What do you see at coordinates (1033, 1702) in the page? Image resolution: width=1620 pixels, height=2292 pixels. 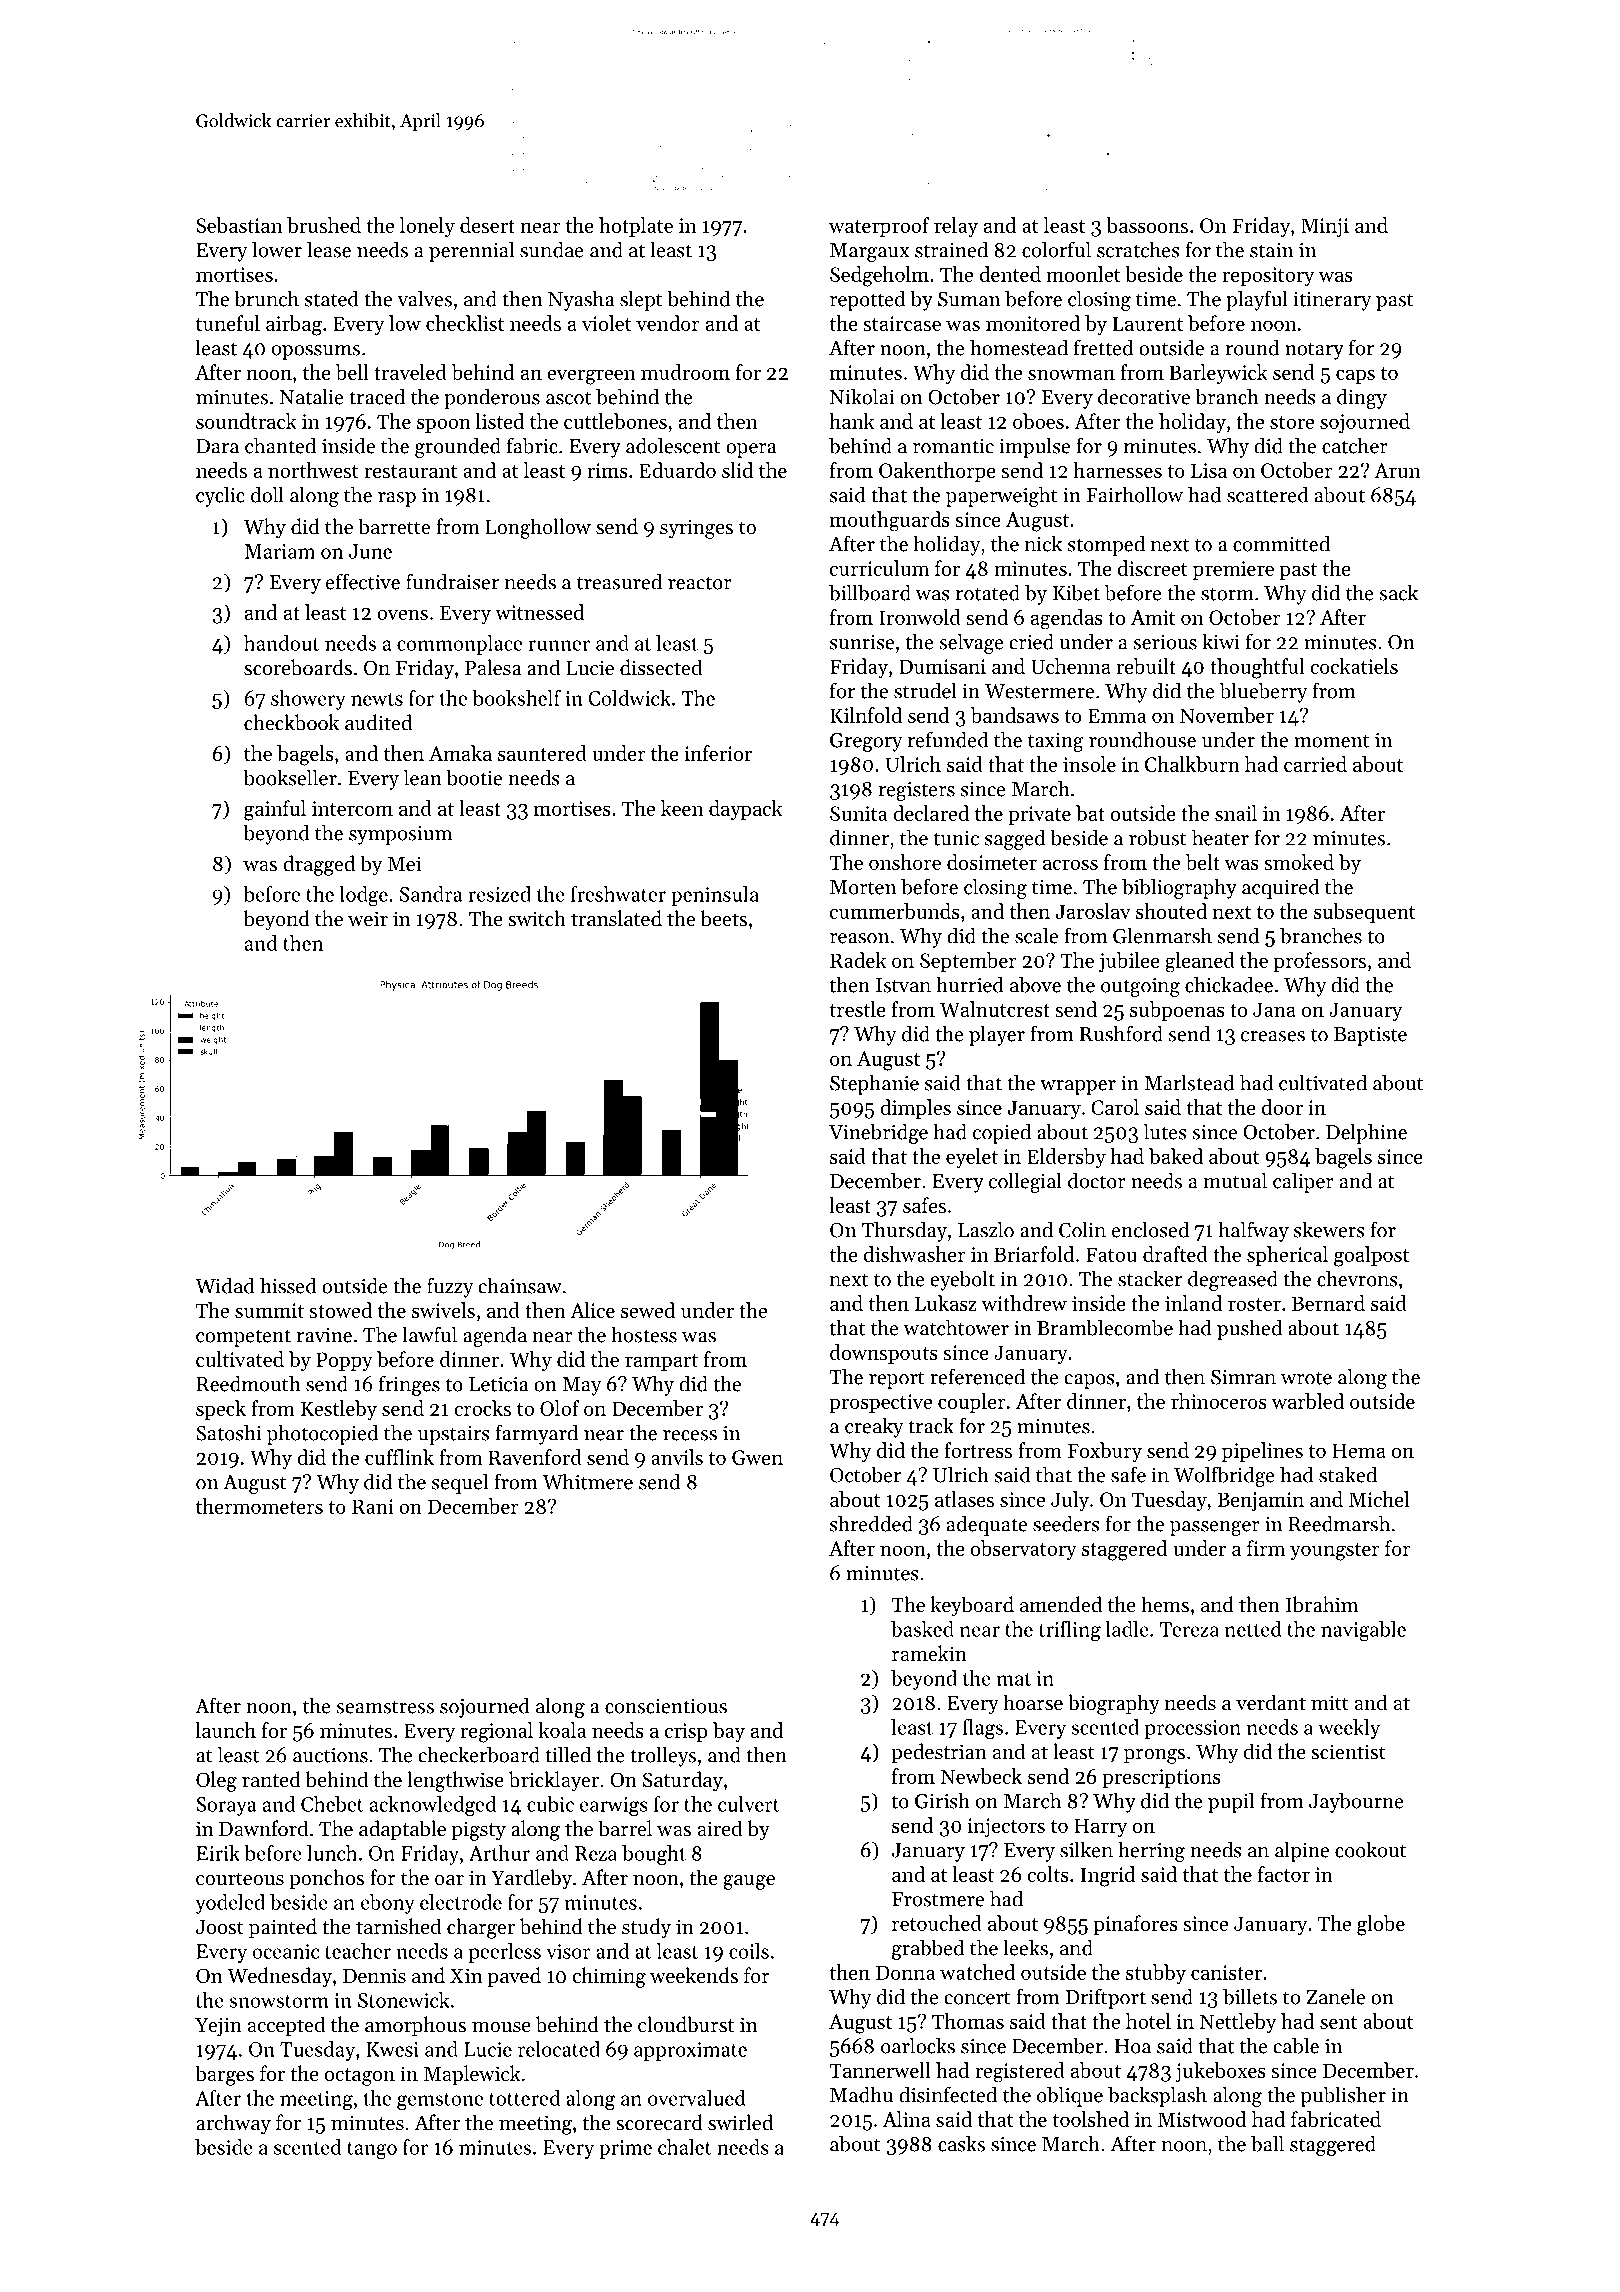 I see `hoarse` at bounding box center [1033, 1702].
